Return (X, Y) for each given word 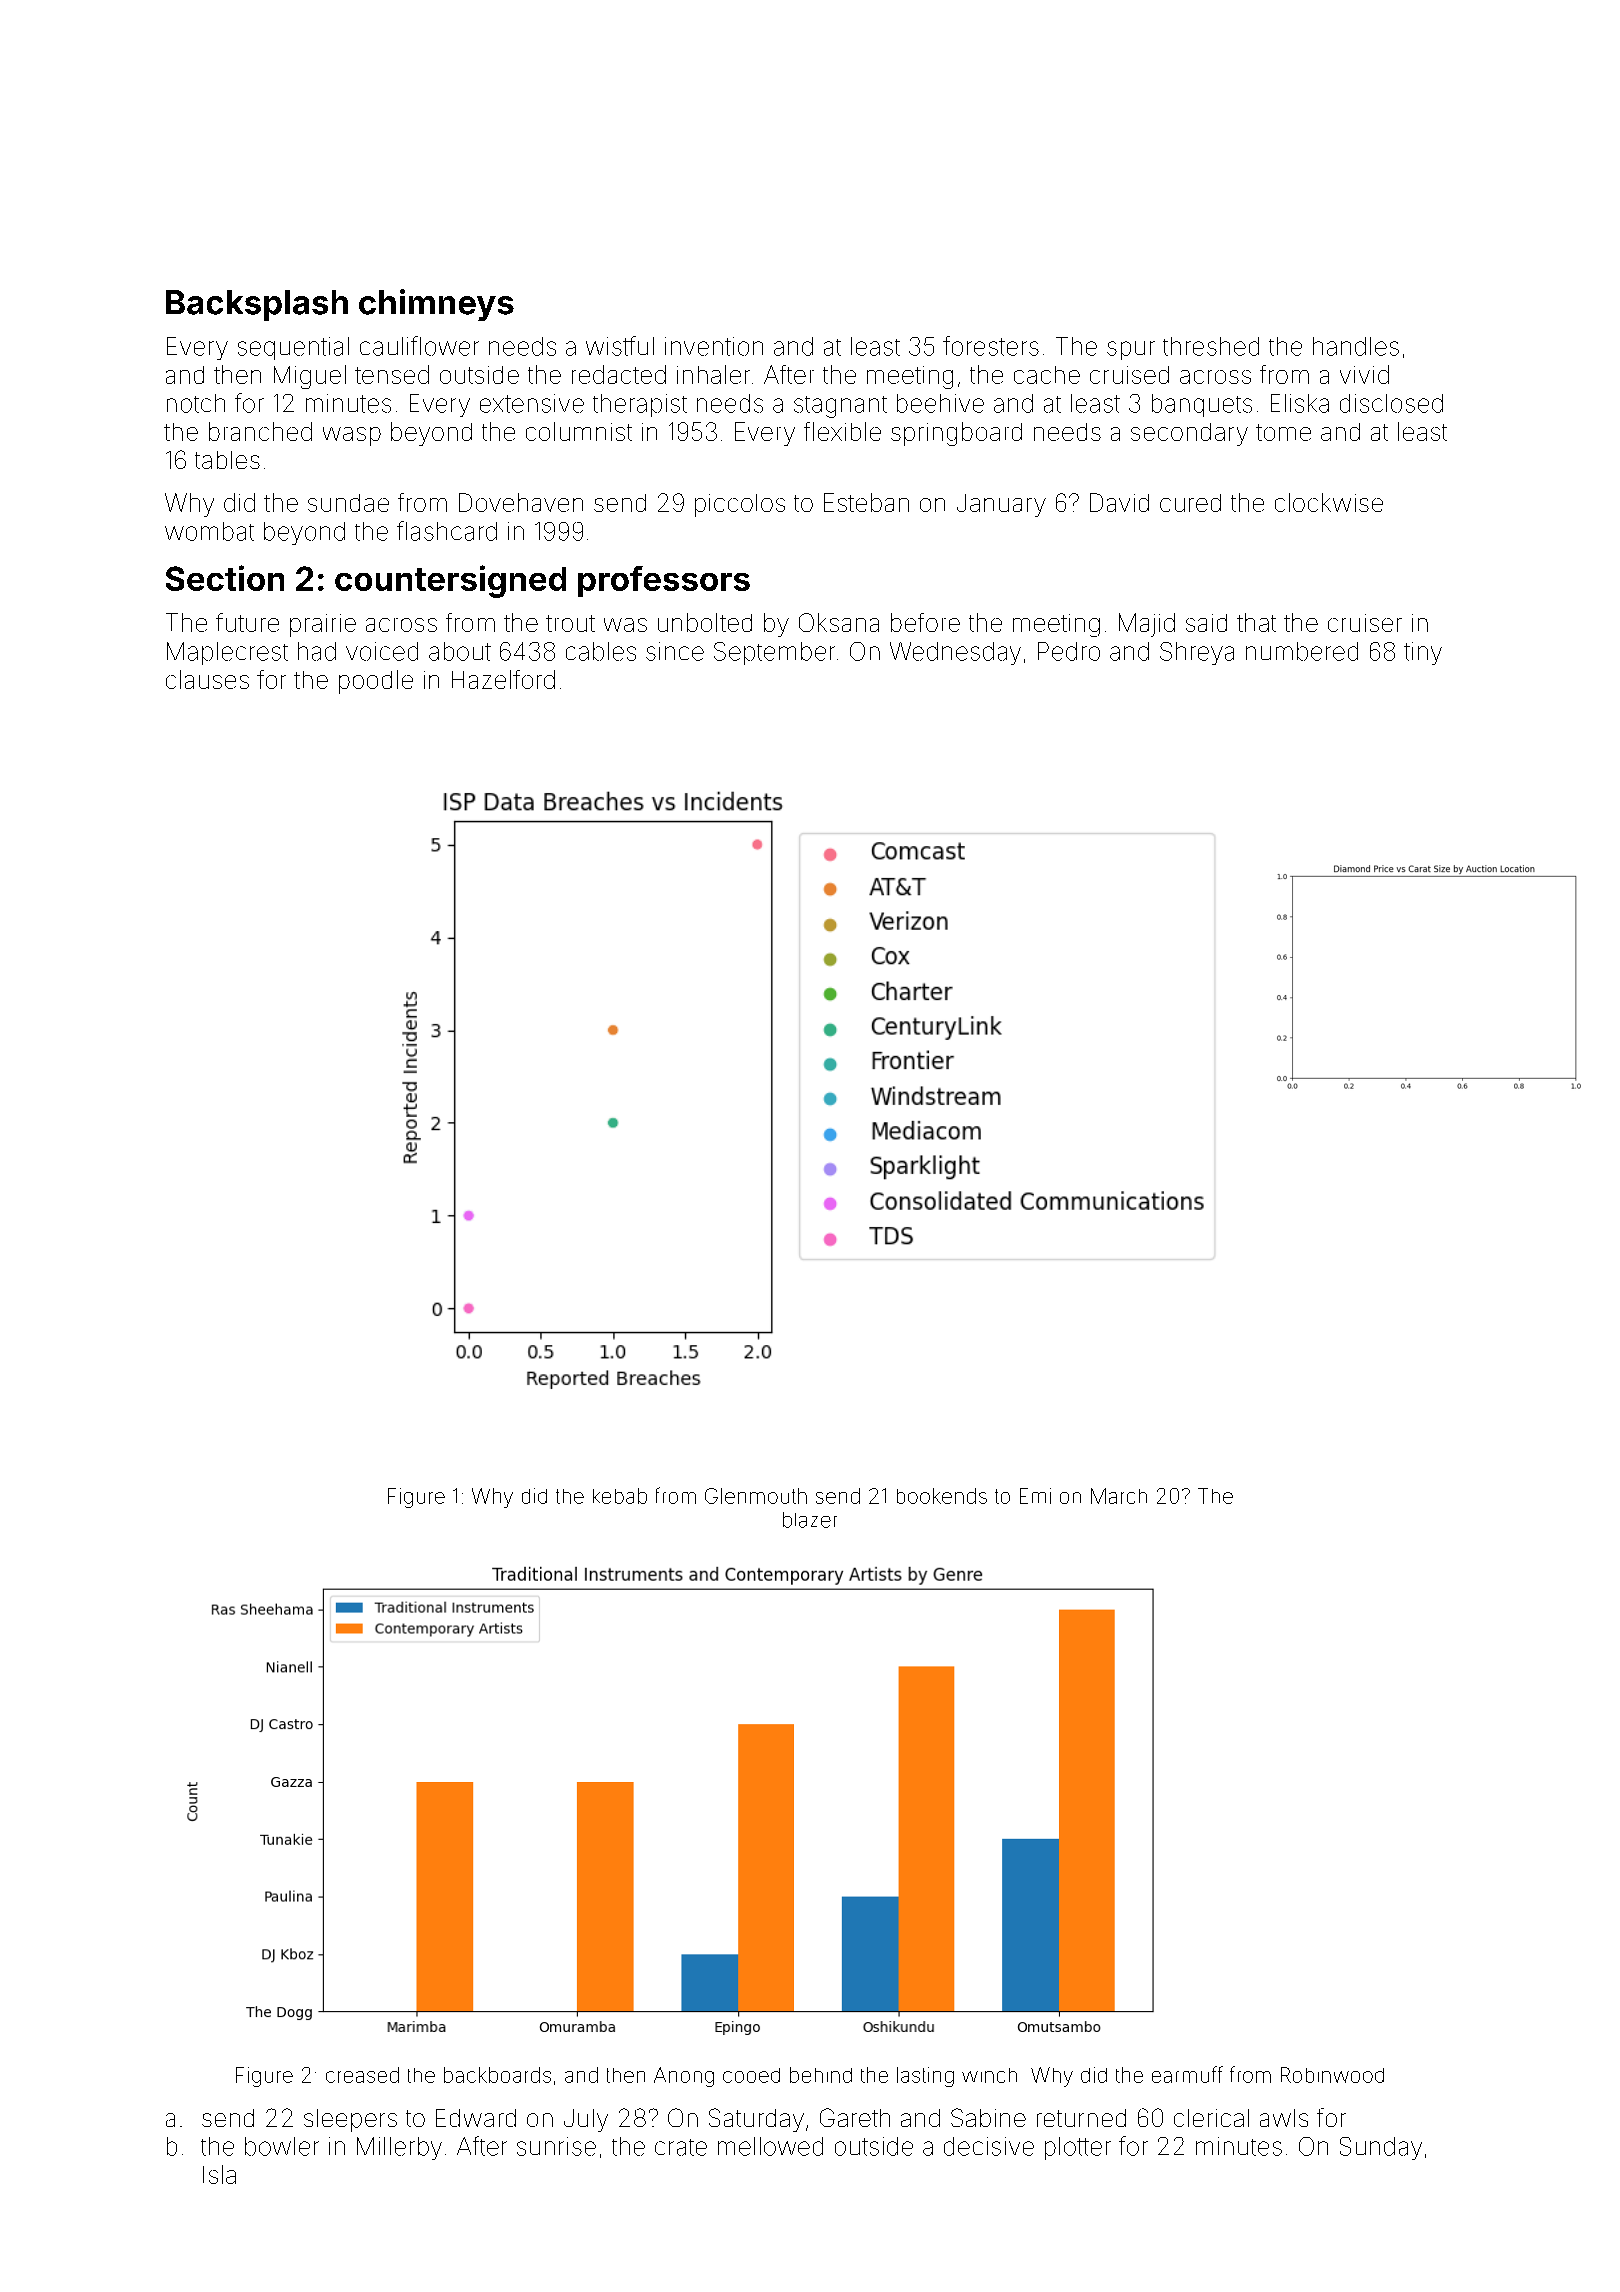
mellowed (770, 2146)
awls (1284, 2118)
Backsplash (257, 305)
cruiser (1365, 623)
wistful (620, 346)
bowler (282, 2146)
